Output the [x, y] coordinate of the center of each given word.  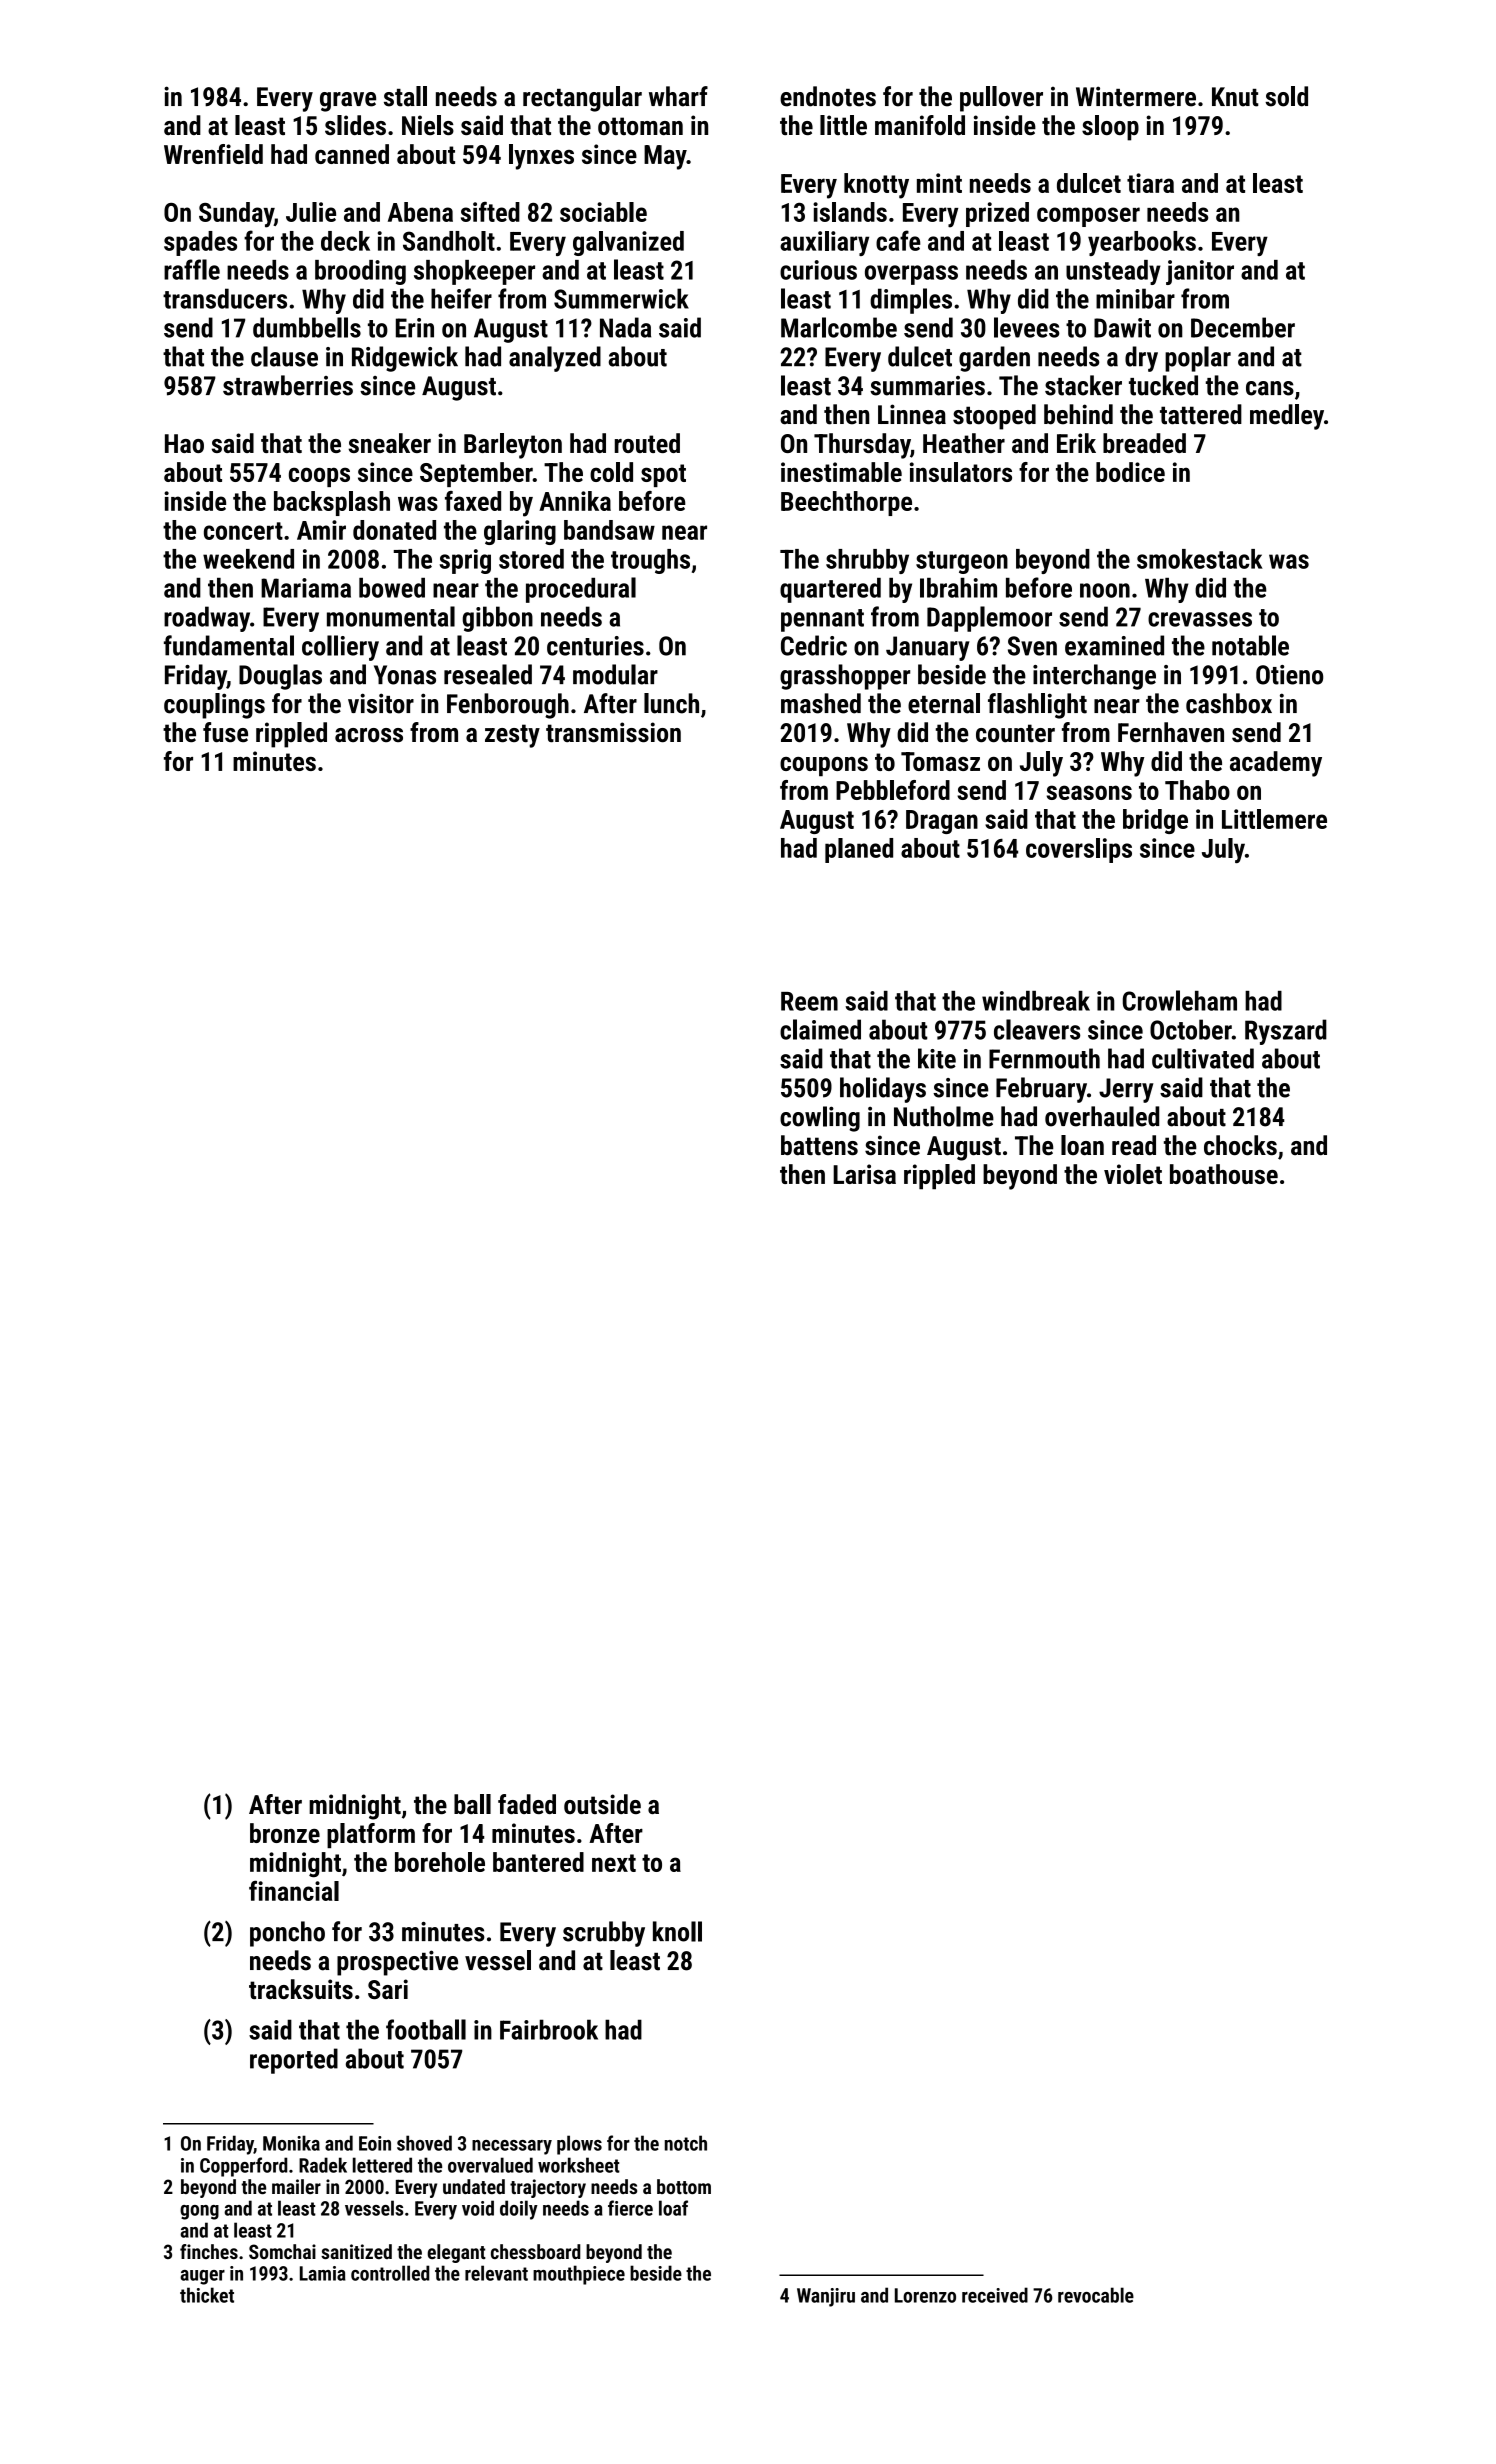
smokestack [1200, 559]
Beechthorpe [846, 503]
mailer [296, 2186]
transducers [225, 298]
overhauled [1102, 1116]
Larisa [864, 1174]
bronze [285, 1833]
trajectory [548, 2188]
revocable [1096, 2295]
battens [819, 1145]
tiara [1150, 183]
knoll [677, 1931]
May [665, 157]
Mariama [306, 588]
